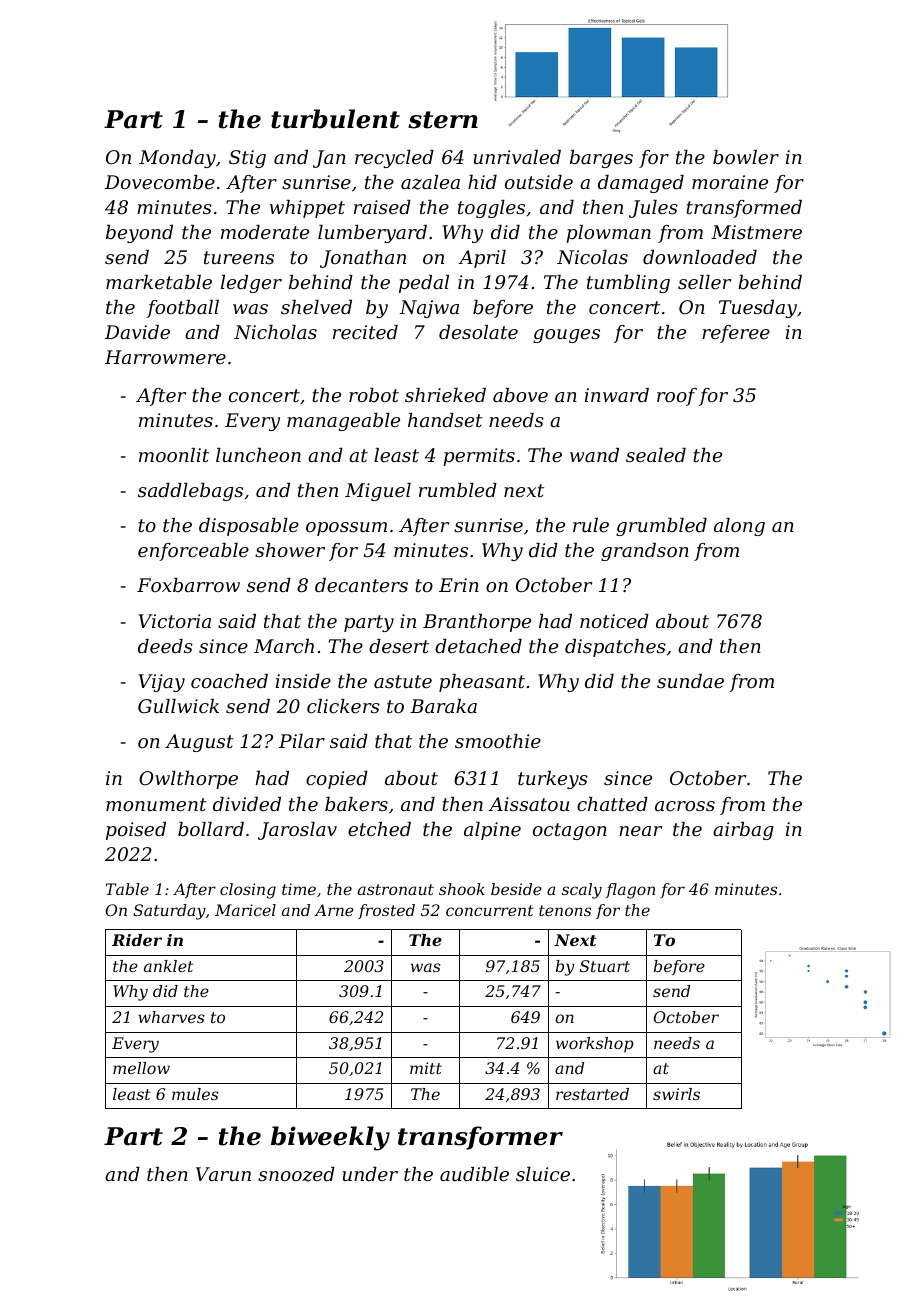 Image resolution: width=908 pixels, height=1316 pixels. What do you see at coordinates (704, 282) in the screenshot?
I see `seller` at bounding box center [704, 282].
